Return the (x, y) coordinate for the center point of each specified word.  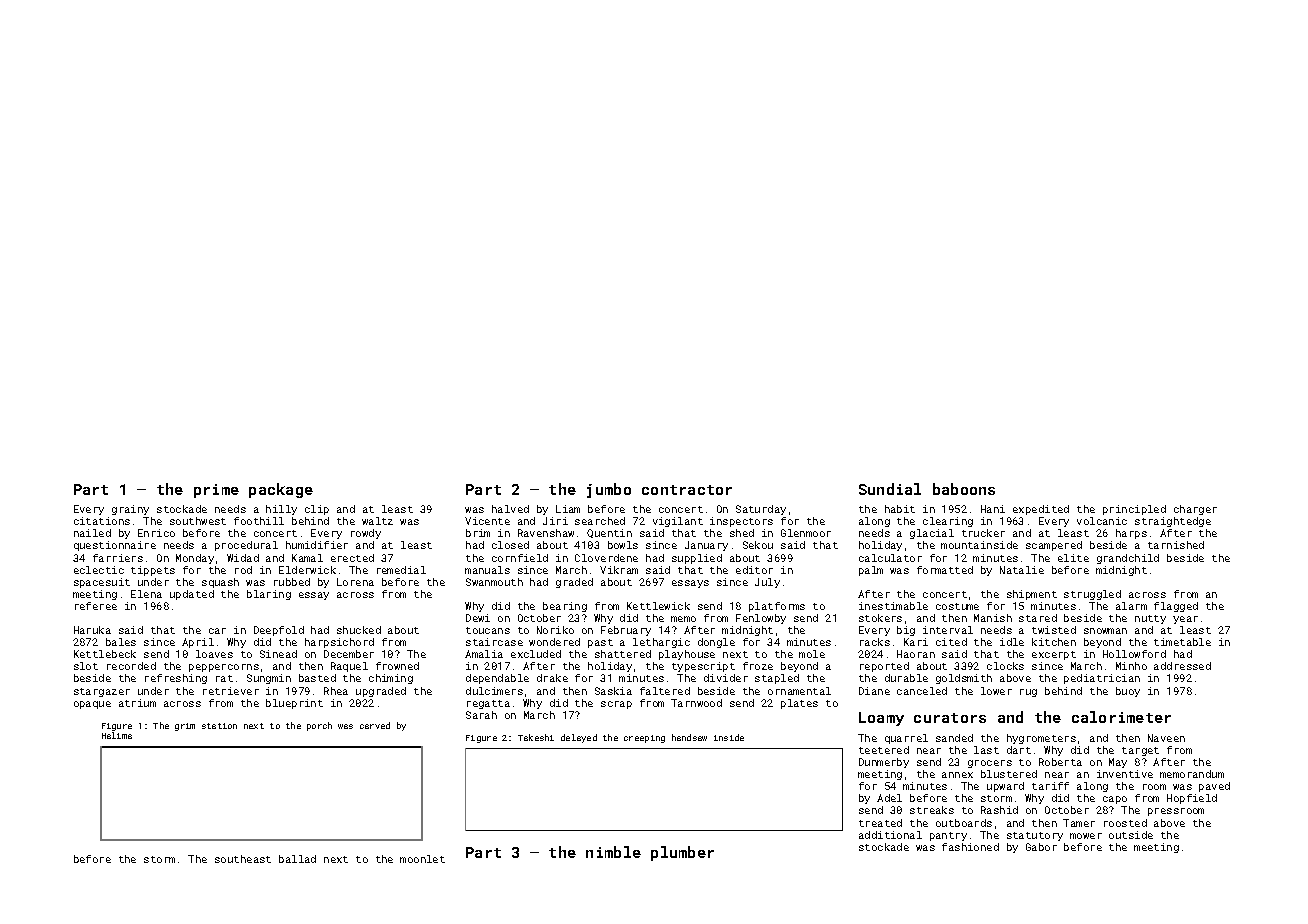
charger (1195, 510)
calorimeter (1121, 717)
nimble (613, 852)
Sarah (481, 715)
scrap (616, 705)
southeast (243, 859)
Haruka (92, 630)
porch (319, 726)
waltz (377, 521)
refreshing (176, 679)
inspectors (741, 522)
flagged (1176, 607)
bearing (565, 607)
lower (996, 691)
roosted (1125, 823)
